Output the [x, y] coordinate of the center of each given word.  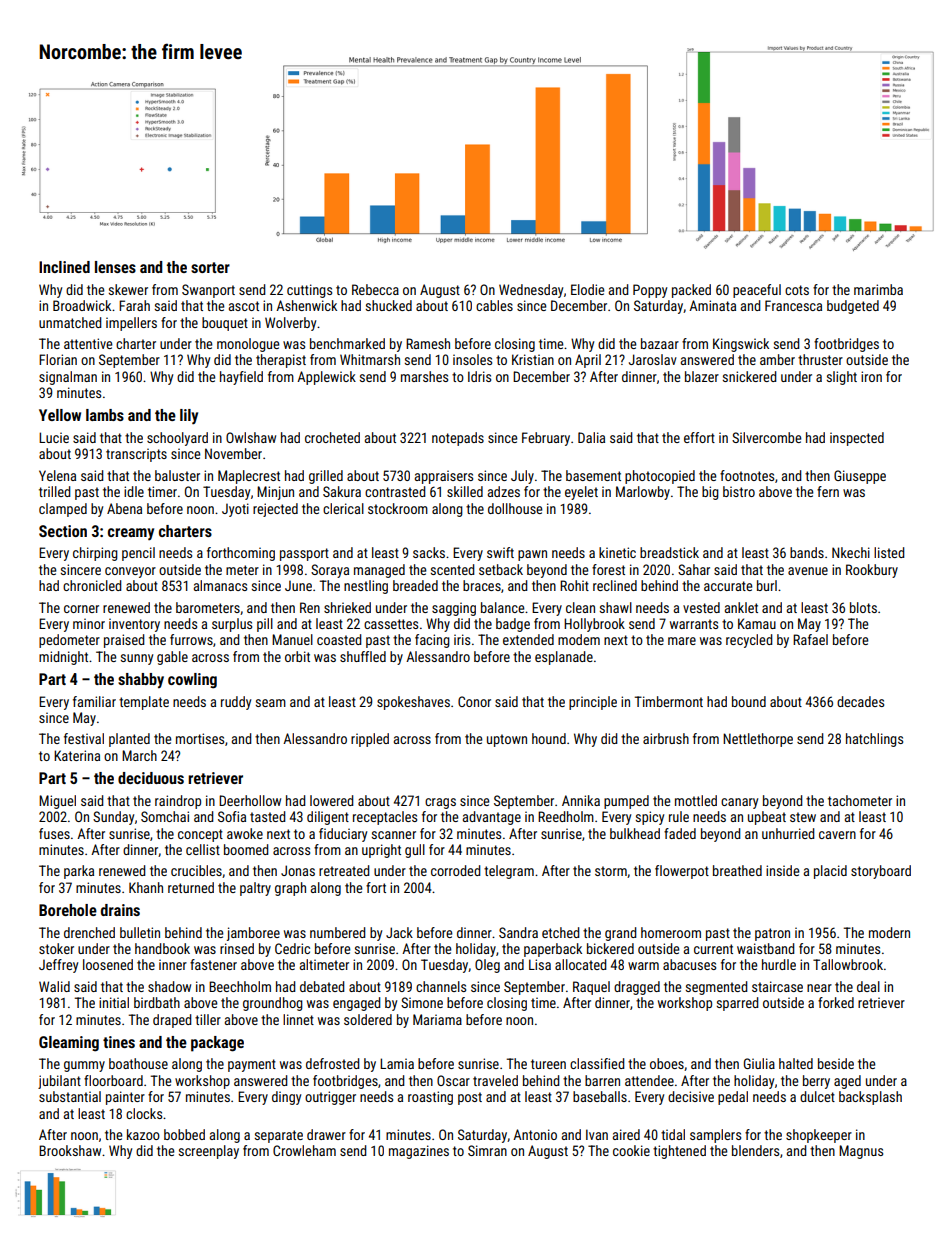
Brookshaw [70, 1150]
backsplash [870, 1098]
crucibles [196, 870]
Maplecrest [249, 477]
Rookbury [872, 571]
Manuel [292, 639]
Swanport [208, 291]
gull [415, 851]
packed [691, 291]
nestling [366, 587]
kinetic [617, 552]
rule [679, 816]
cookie [631, 1150]
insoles [472, 359]
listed [889, 552]
